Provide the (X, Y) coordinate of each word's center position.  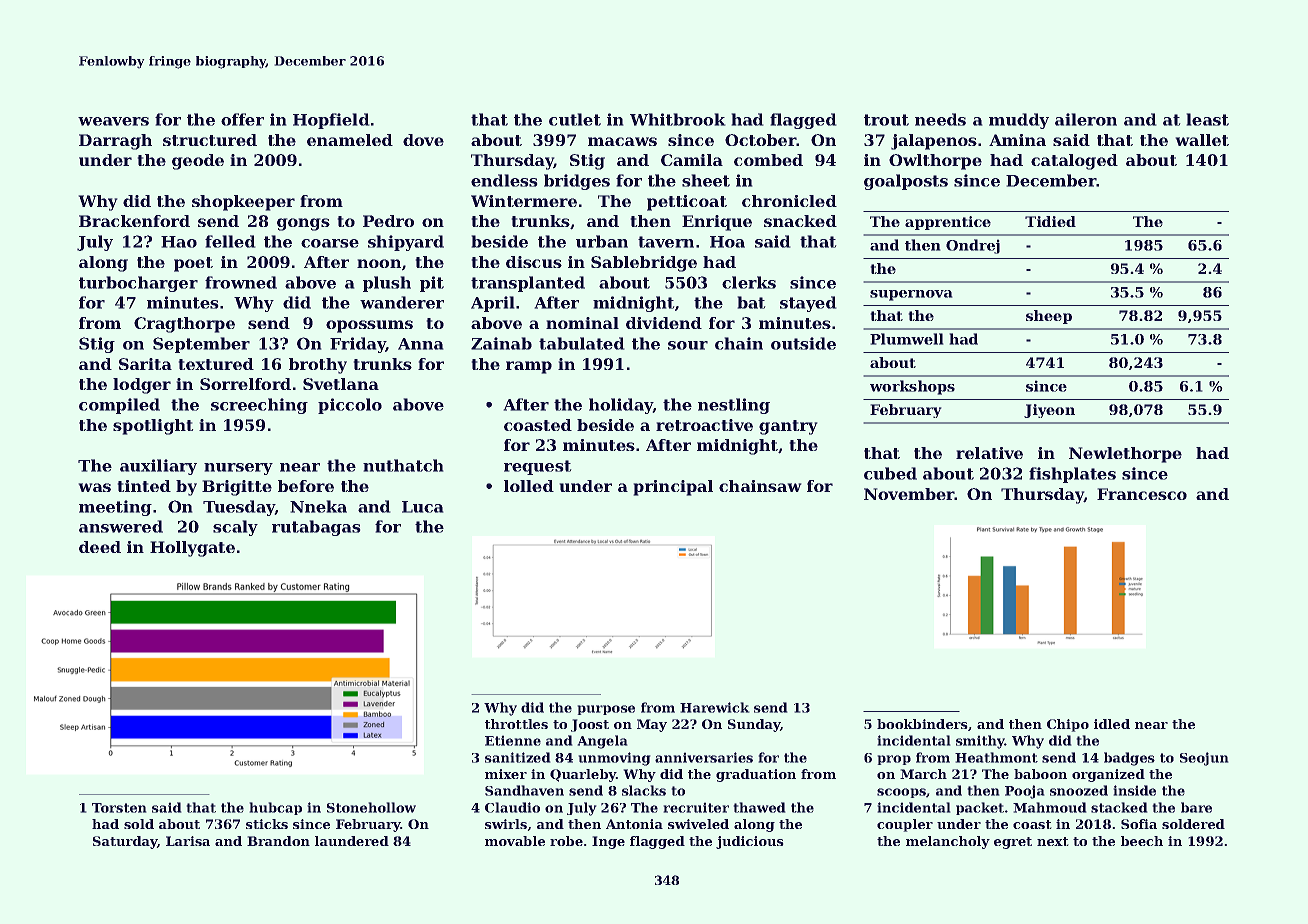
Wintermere (524, 201)
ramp (529, 367)
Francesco (1142, 494)
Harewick (715, 707)
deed (100, 547)
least (1207, 119)
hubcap (275, 808)
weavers (113, 121)
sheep (1049, 317)
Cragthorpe (184, 325)
